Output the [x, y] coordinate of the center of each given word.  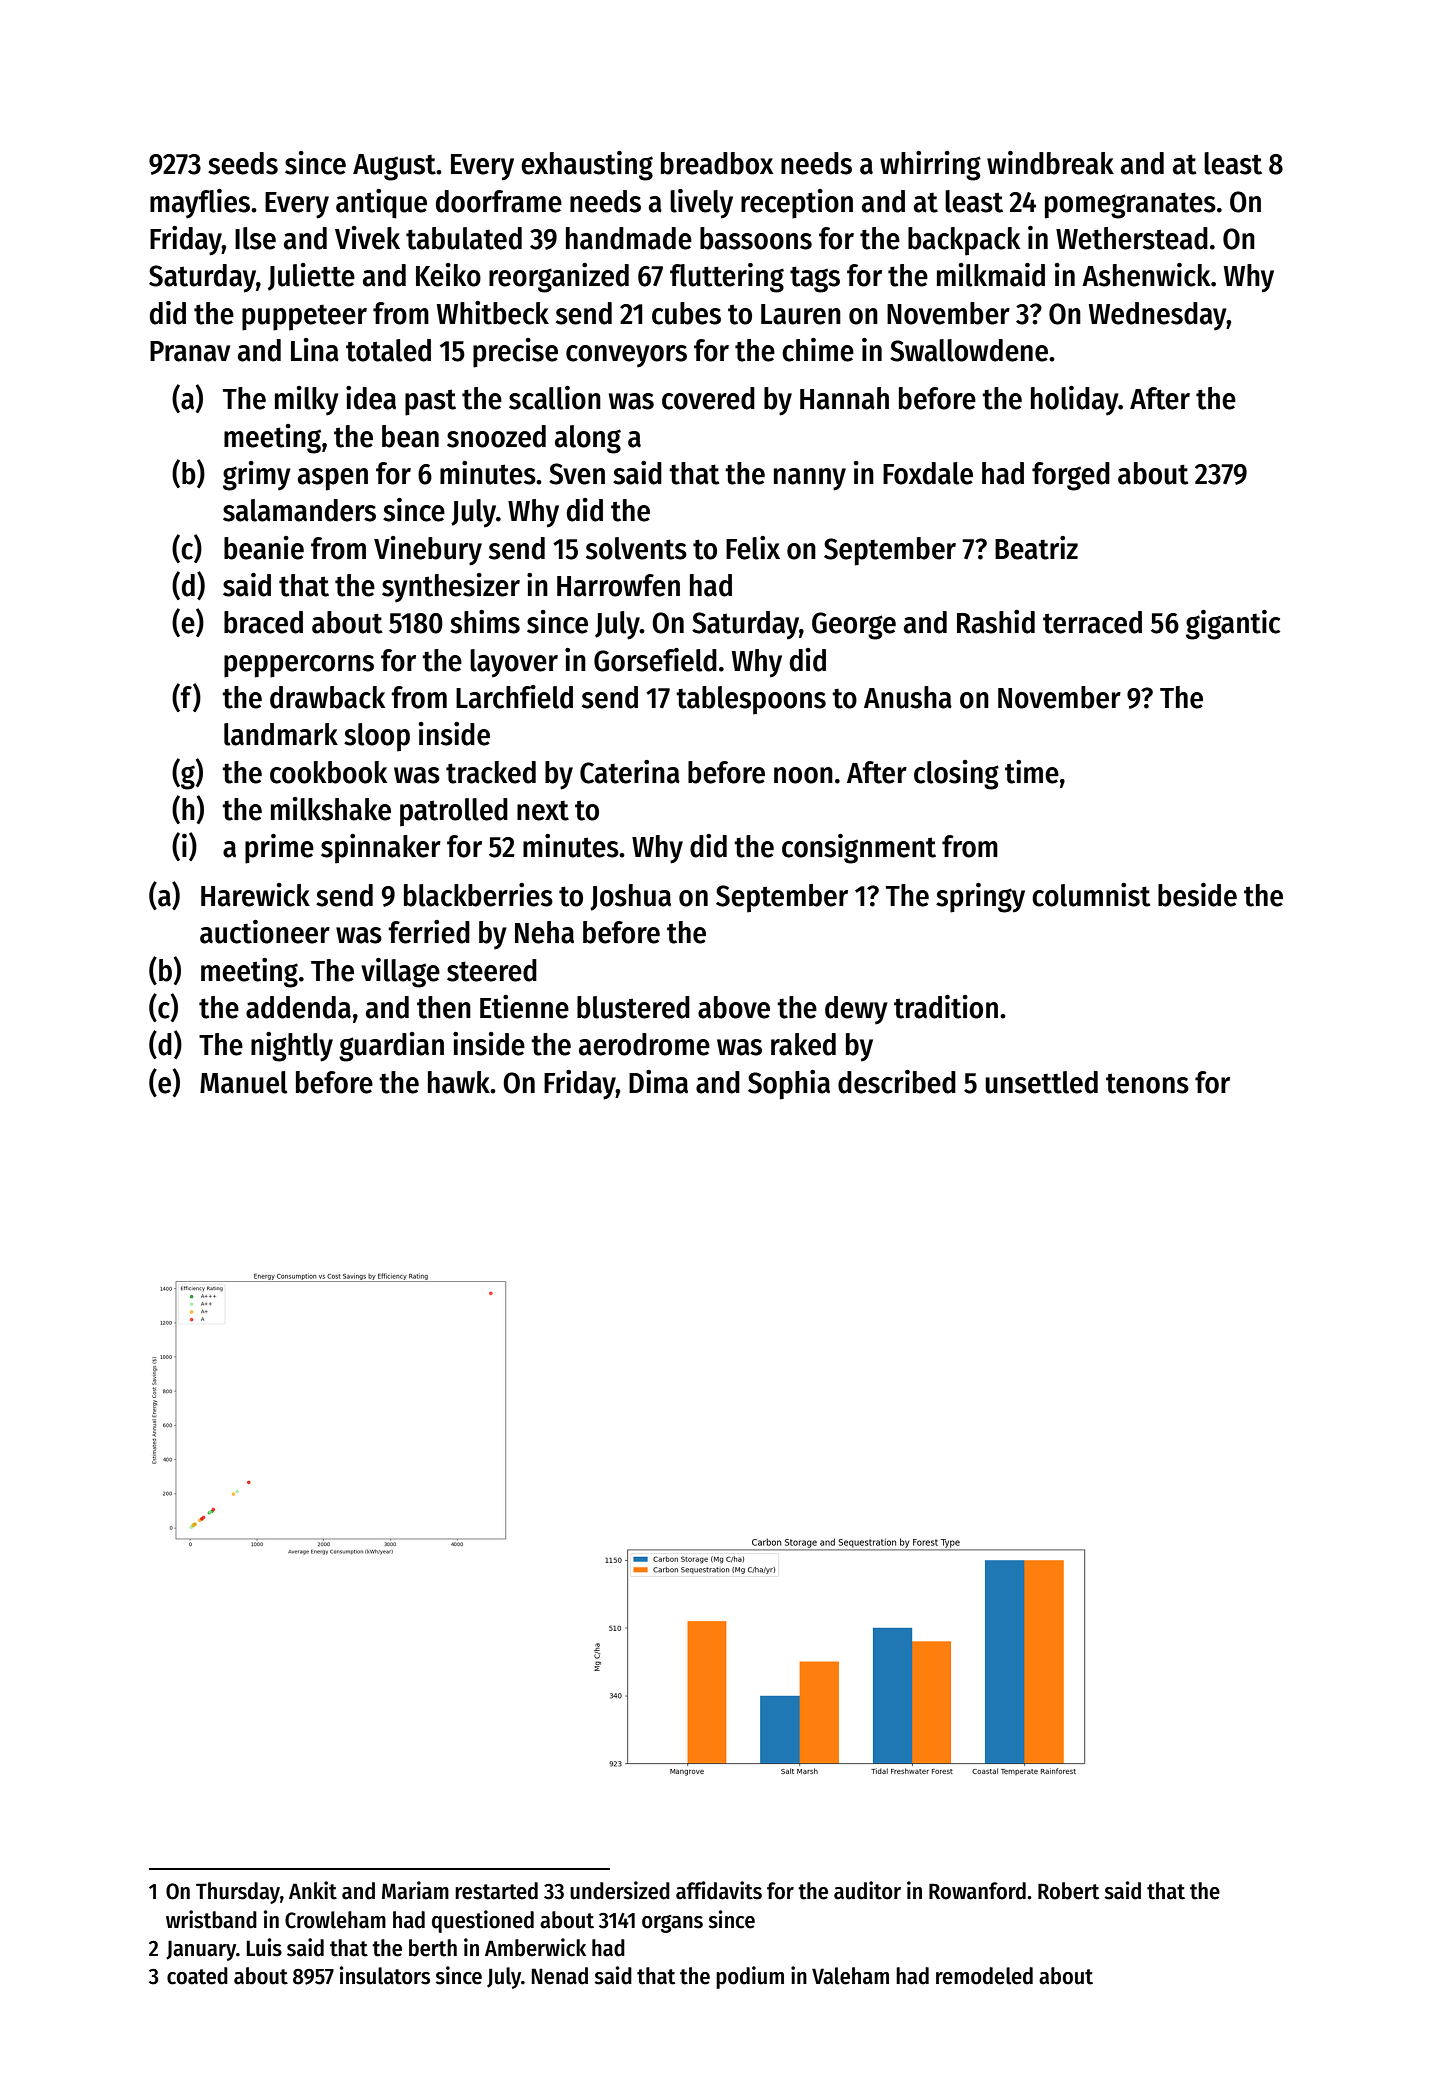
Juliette [311, 277]
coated [197, 1976]
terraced [1092, 622]
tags [815, 279]
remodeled [984, 1976]
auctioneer [265, 932]
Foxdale [928, 473]
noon [803, 775]
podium [750, 1977]
